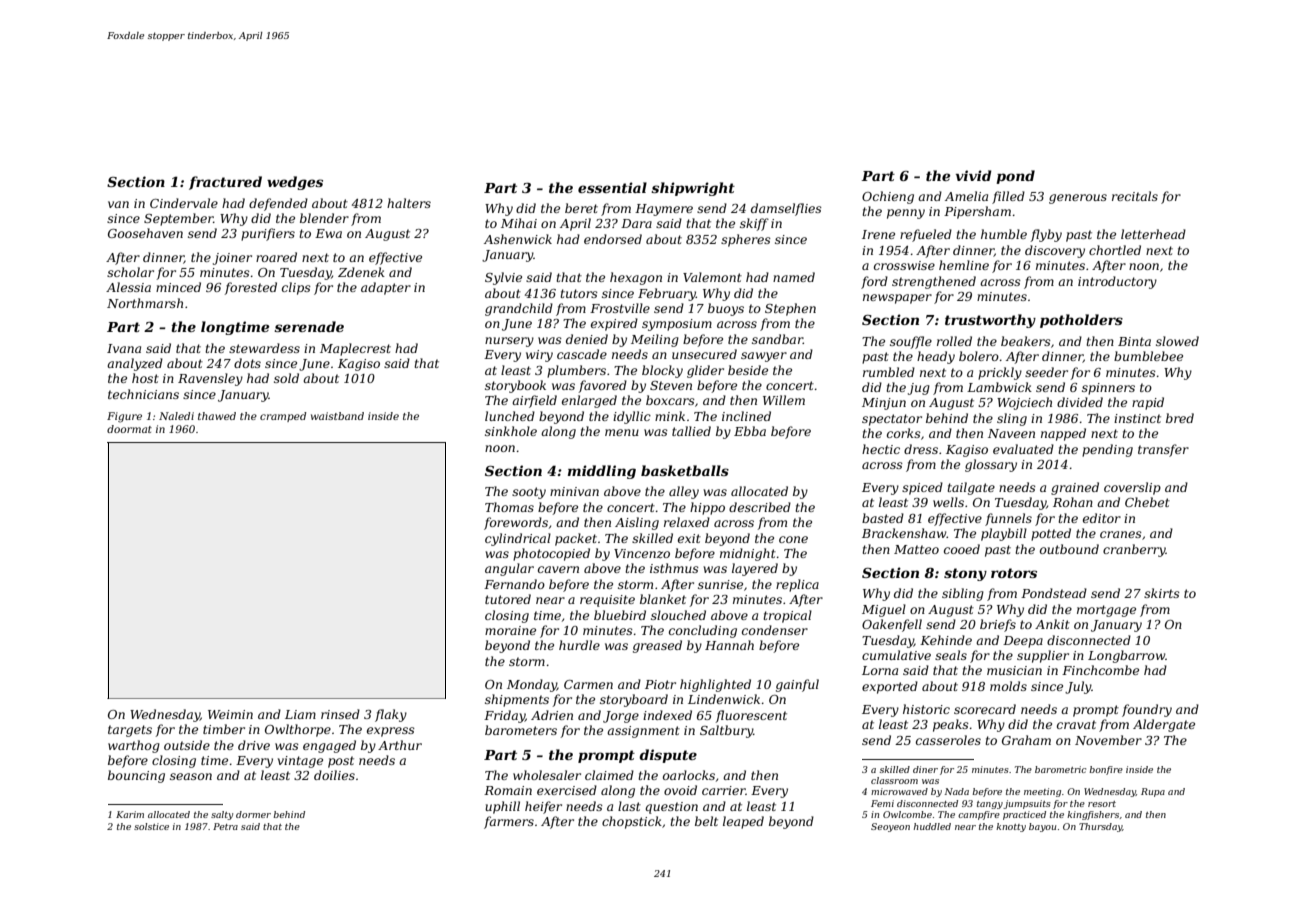 The height and width of the document is (924, 1308). I want to click on campfire, so click(979, 815).
